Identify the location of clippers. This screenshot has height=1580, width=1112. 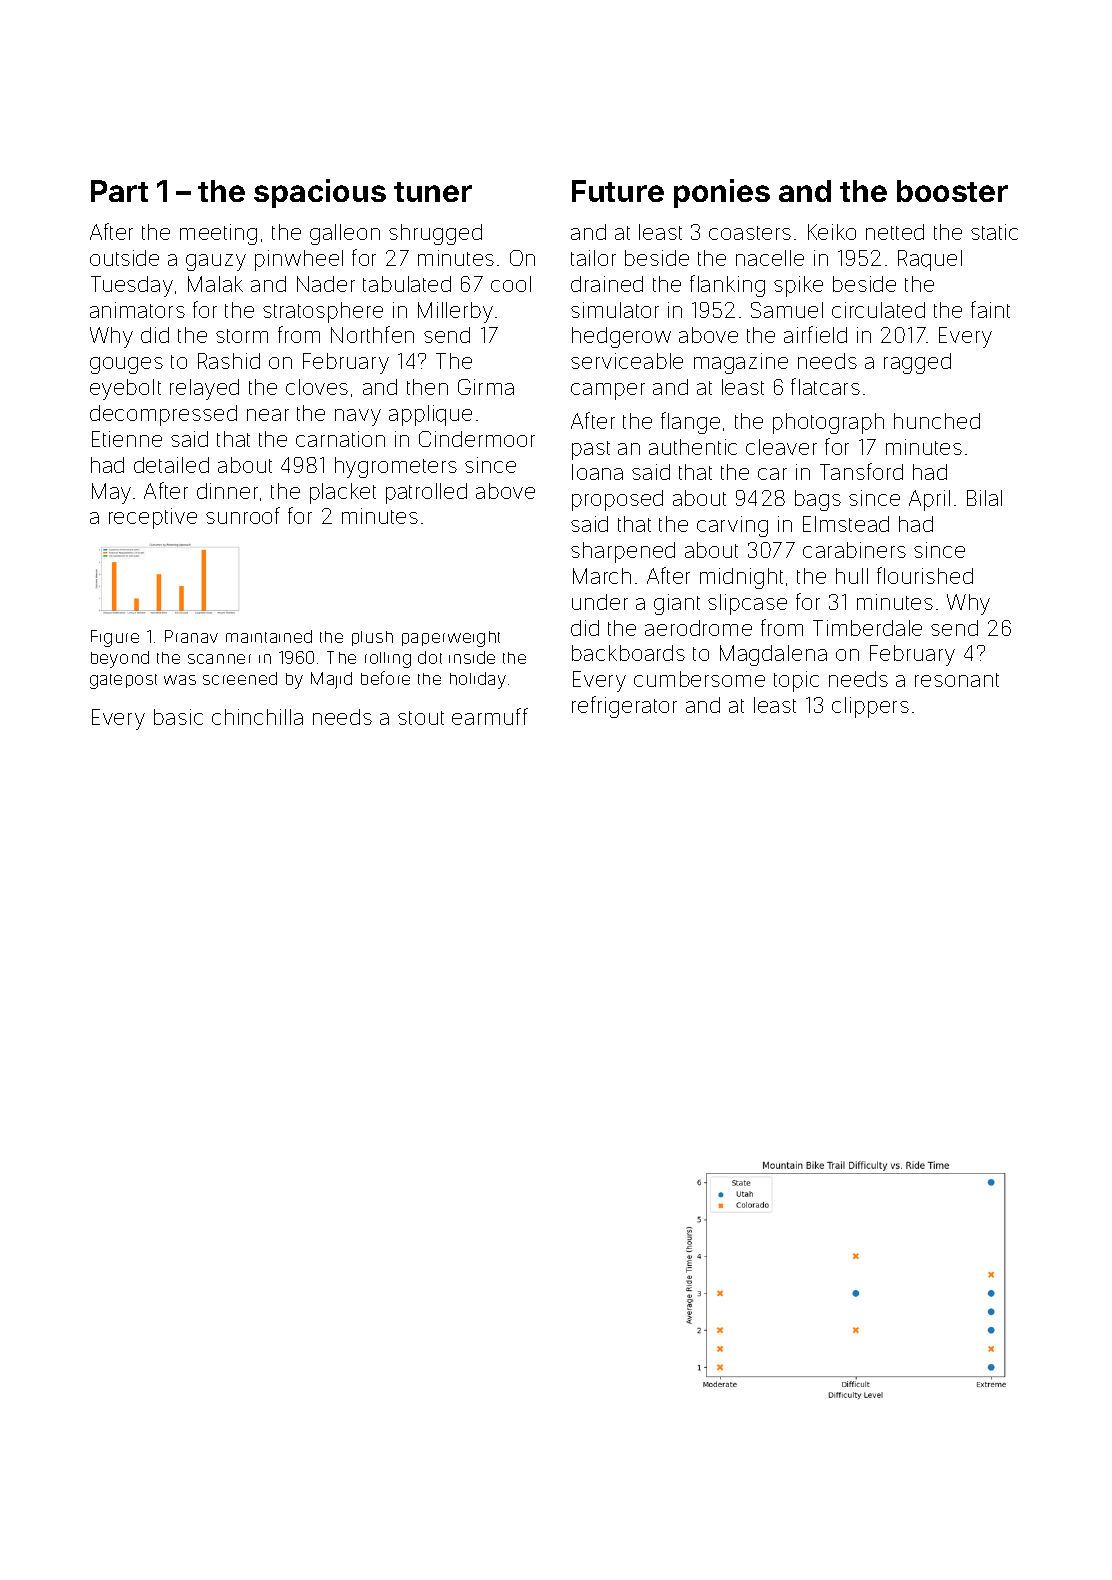
(870, 707).
